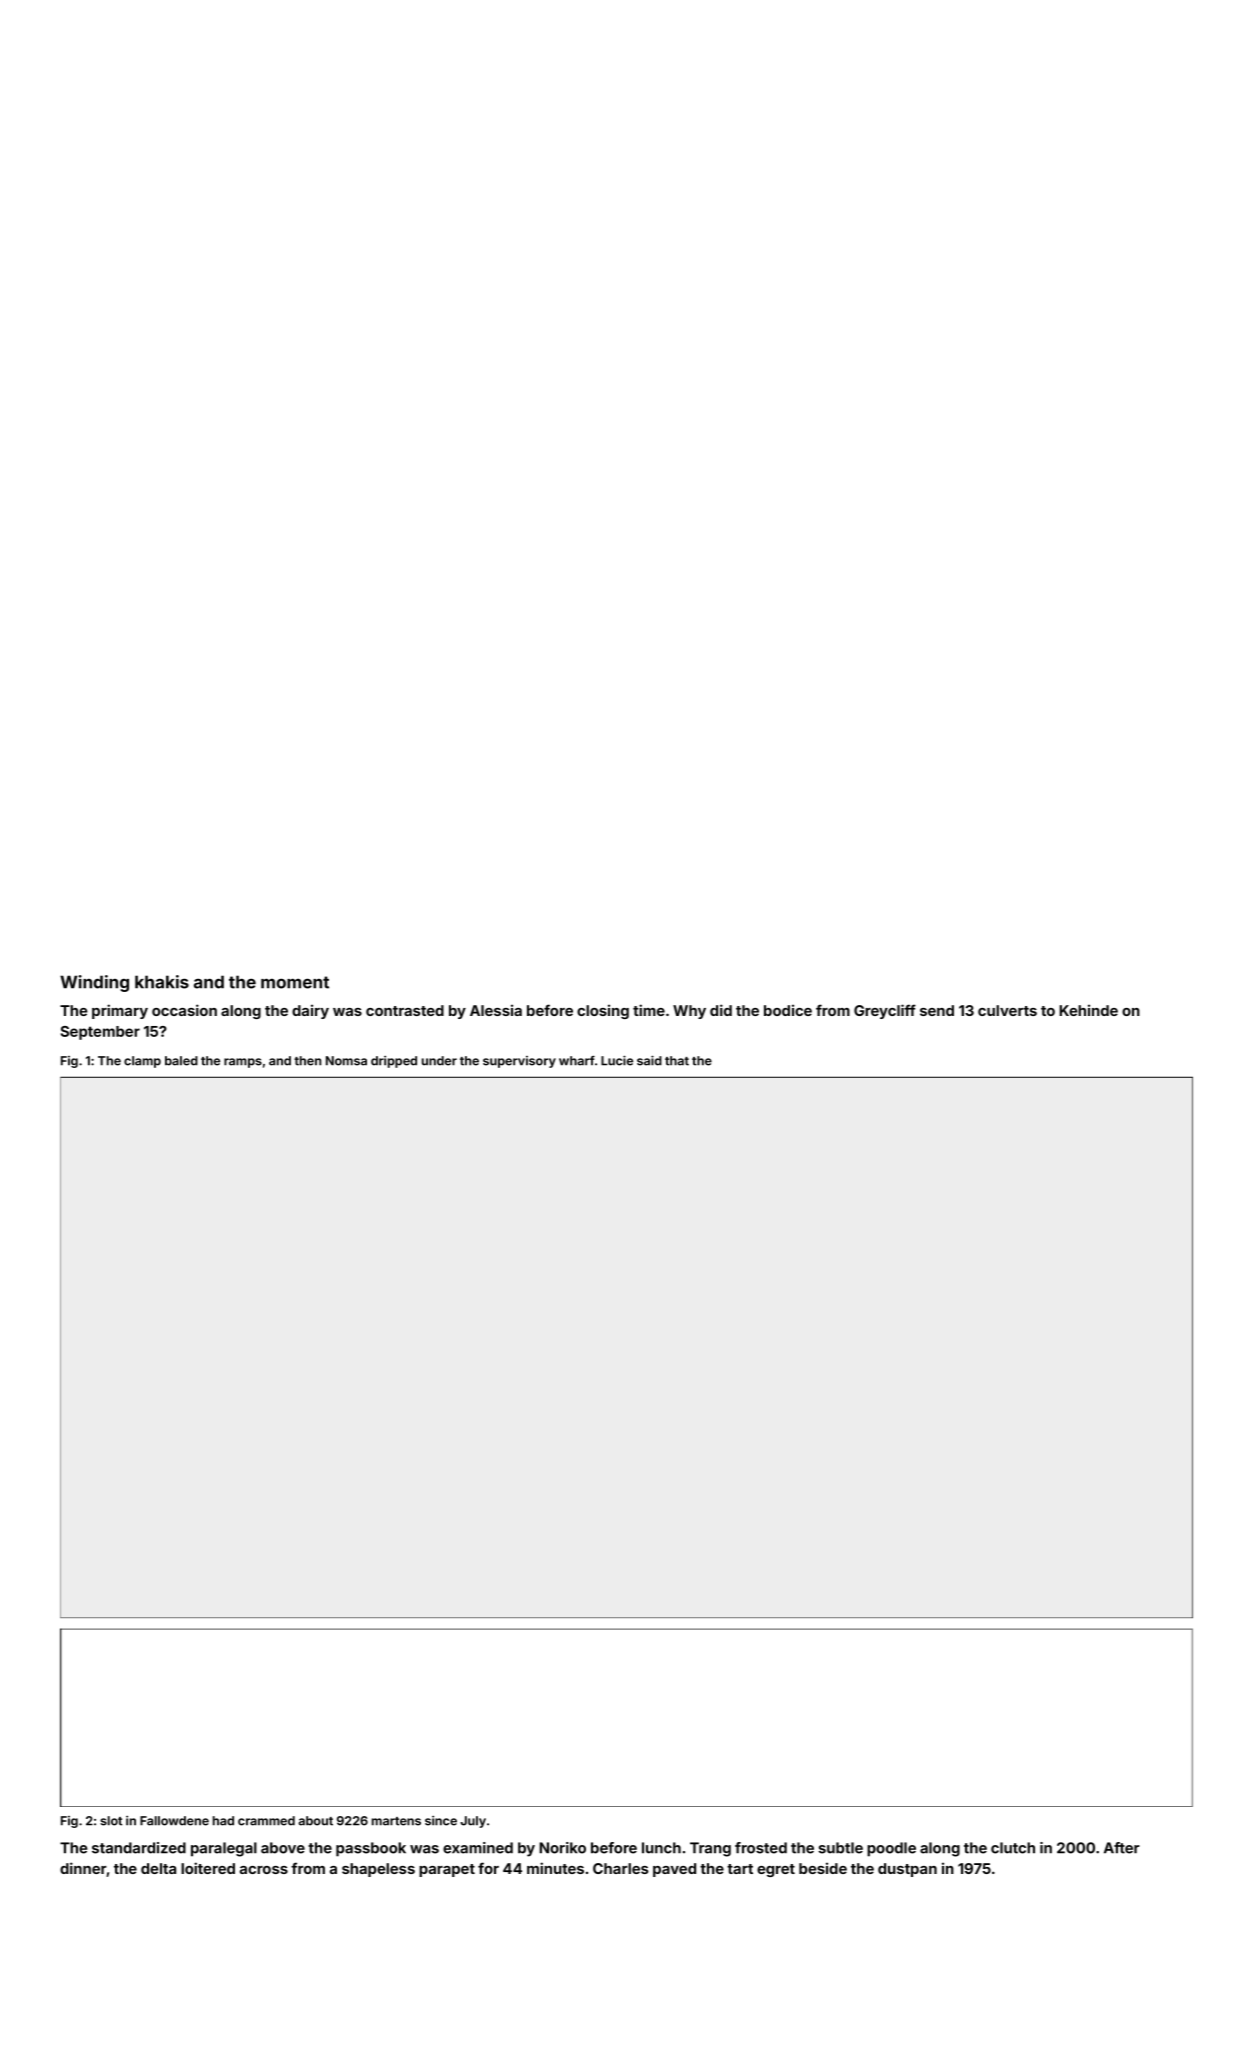 This image has height=2064, width=1253. I want to click on July, so click(473, 1822).
